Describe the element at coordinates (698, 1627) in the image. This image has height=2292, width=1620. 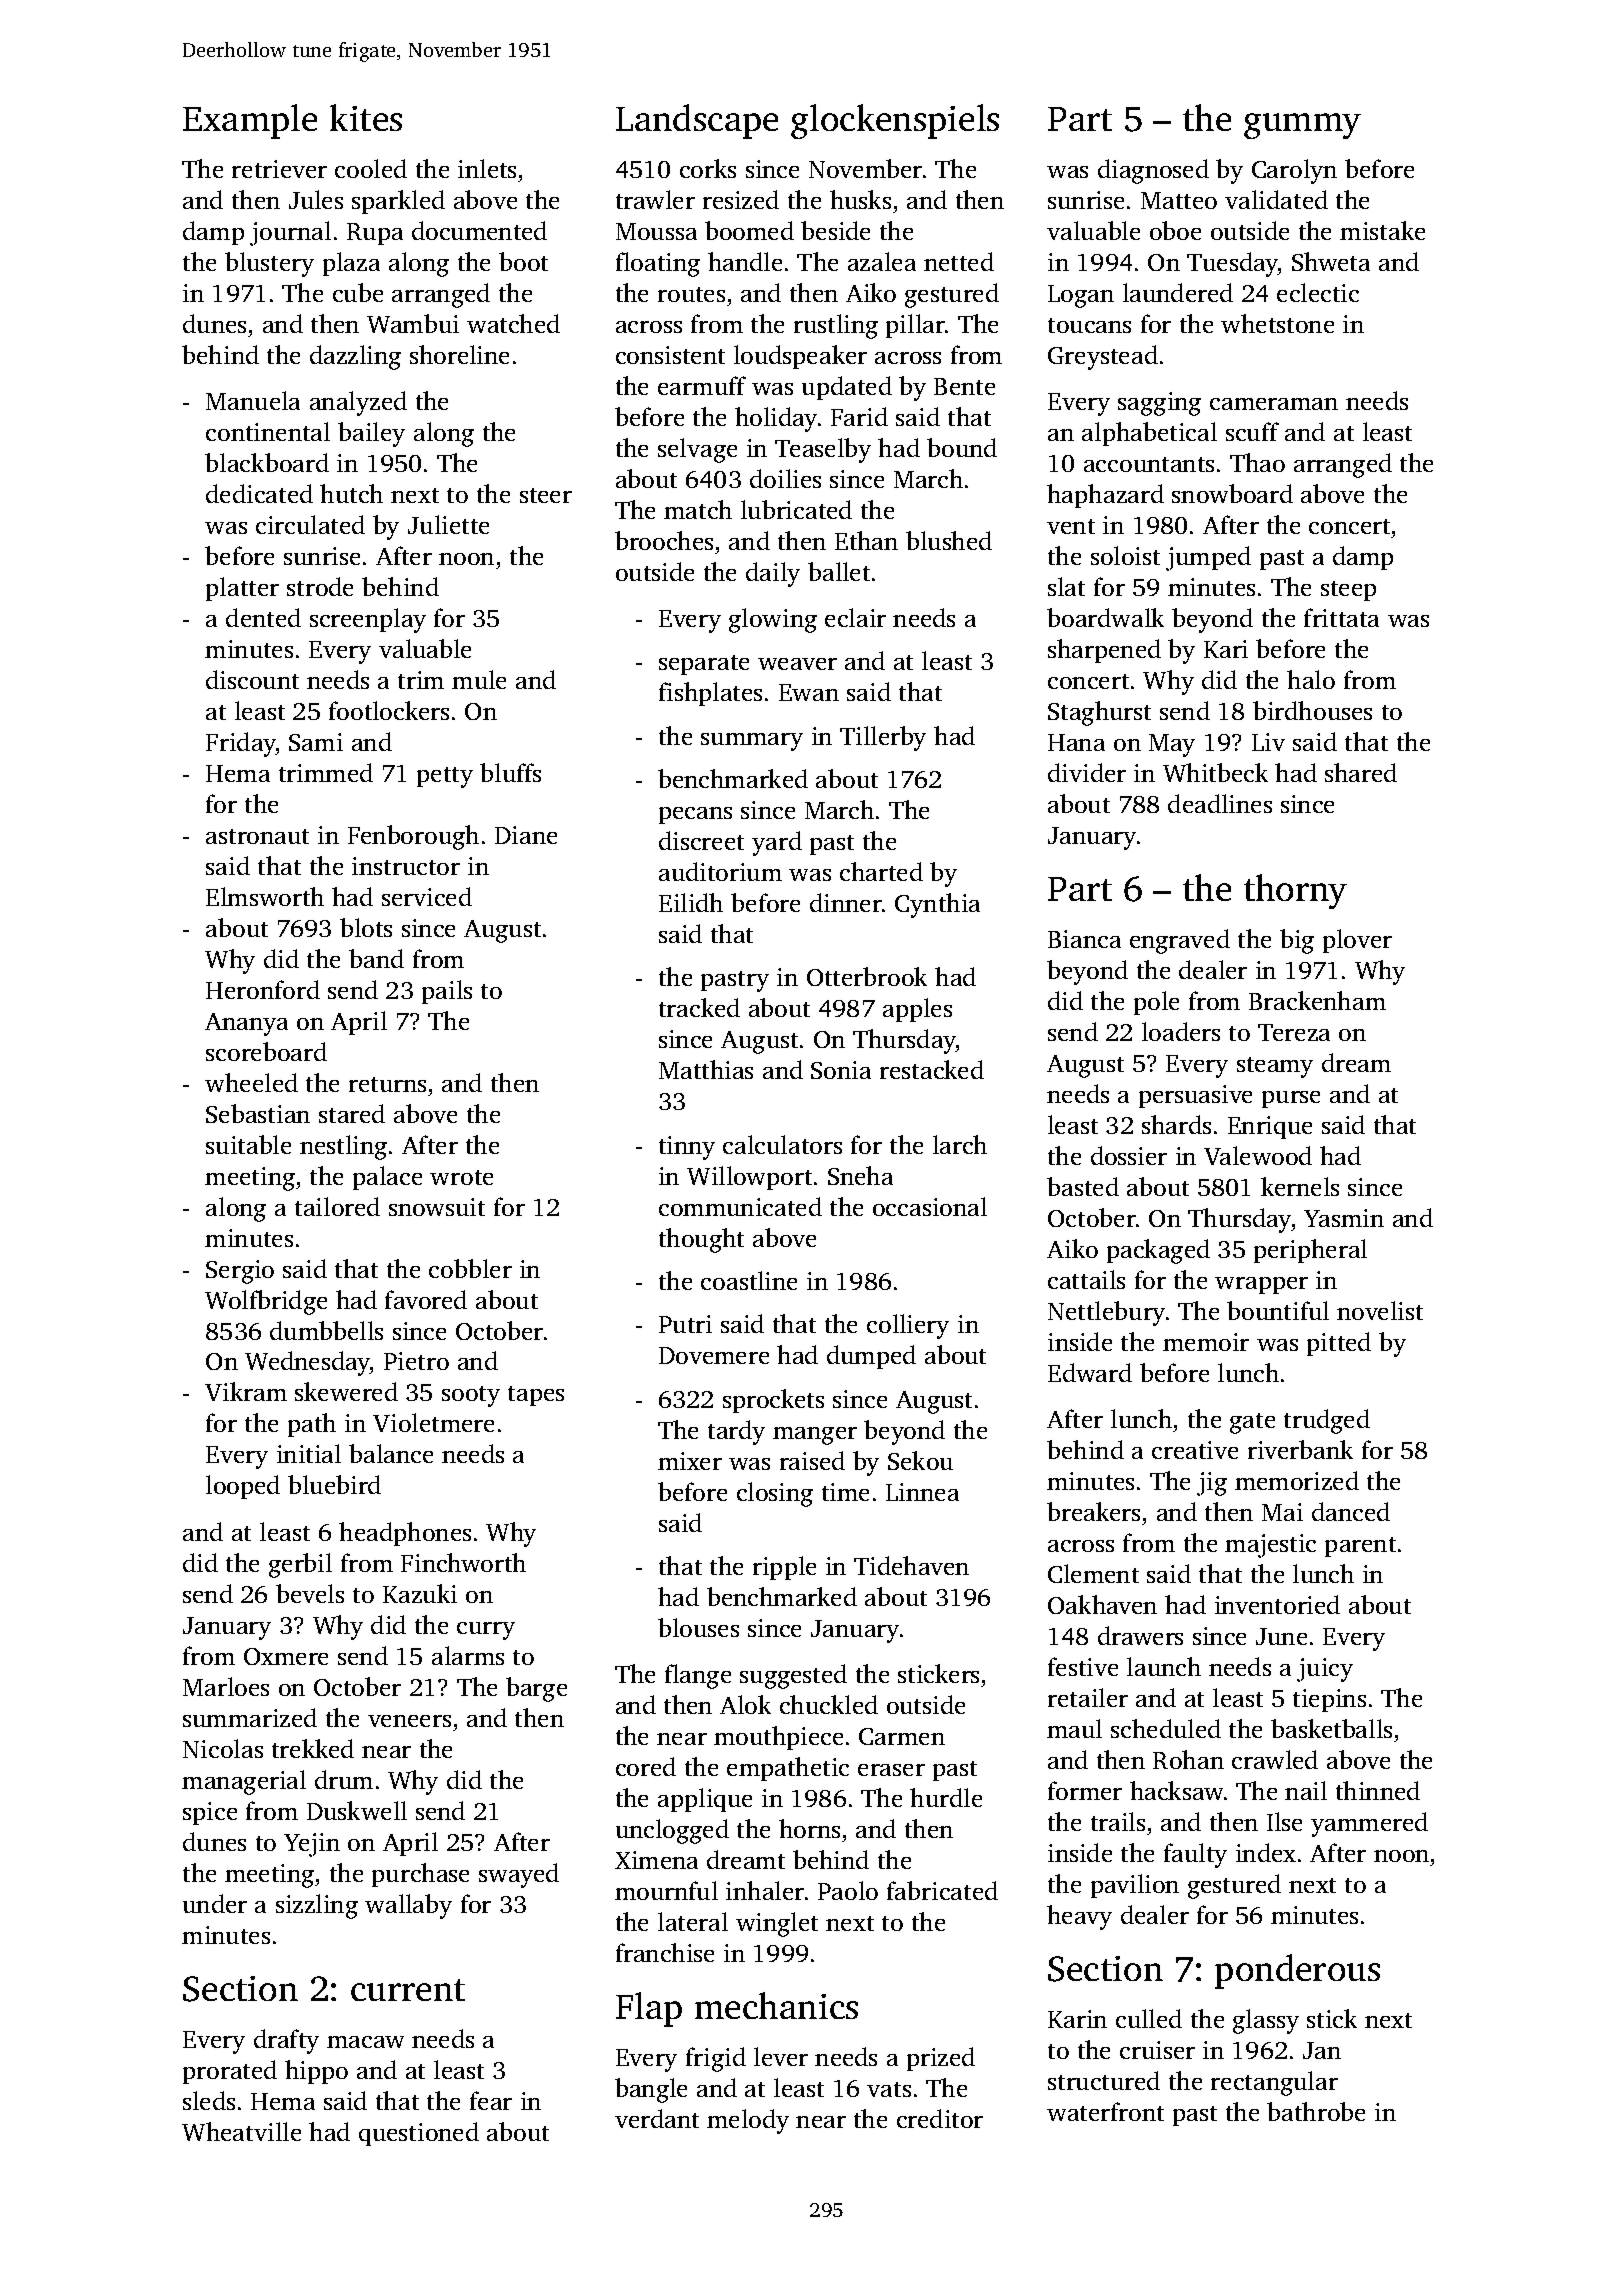
I see `blouses` at that location.
